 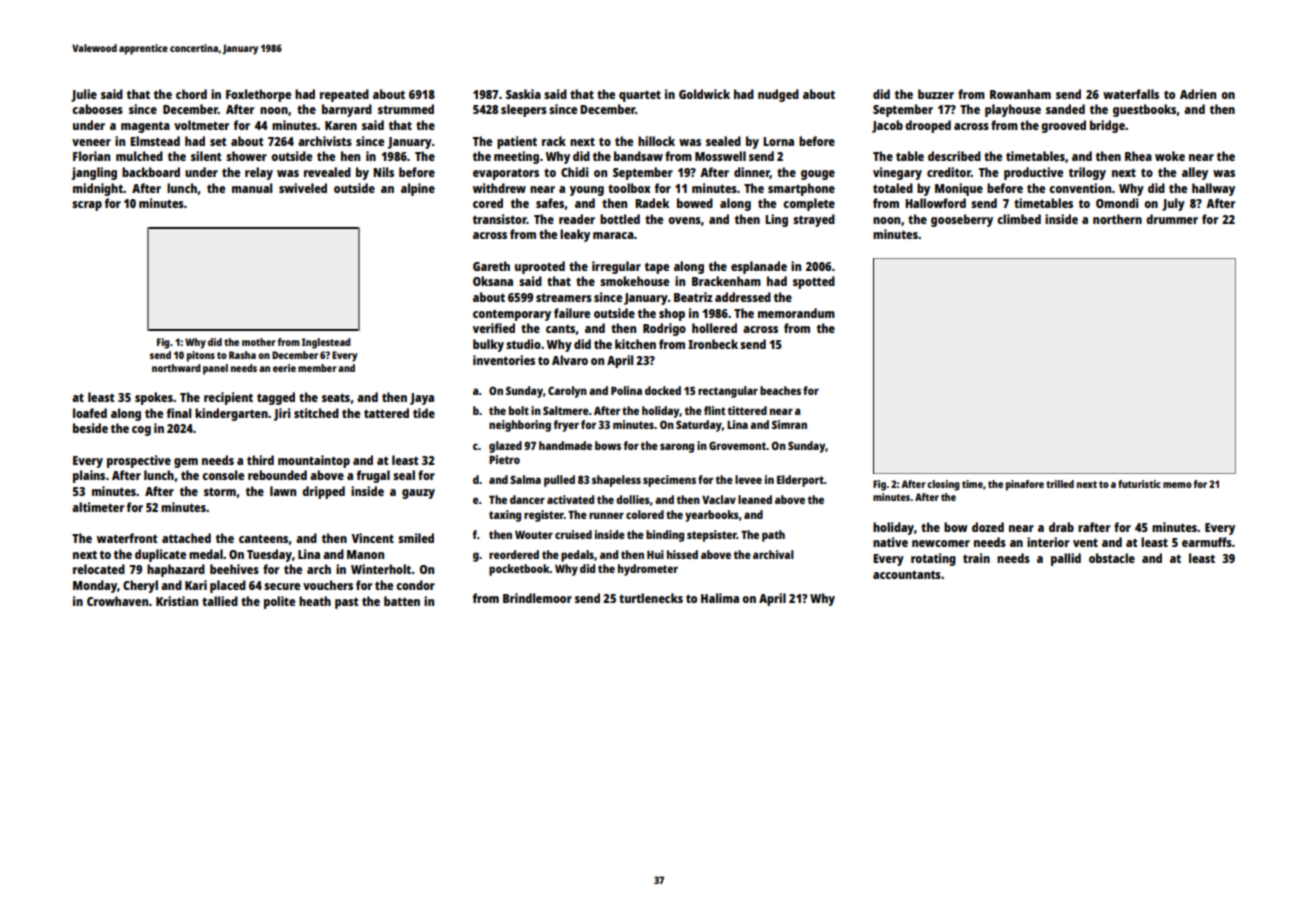 I want to click on beaches, so click(x=780, y=390).
